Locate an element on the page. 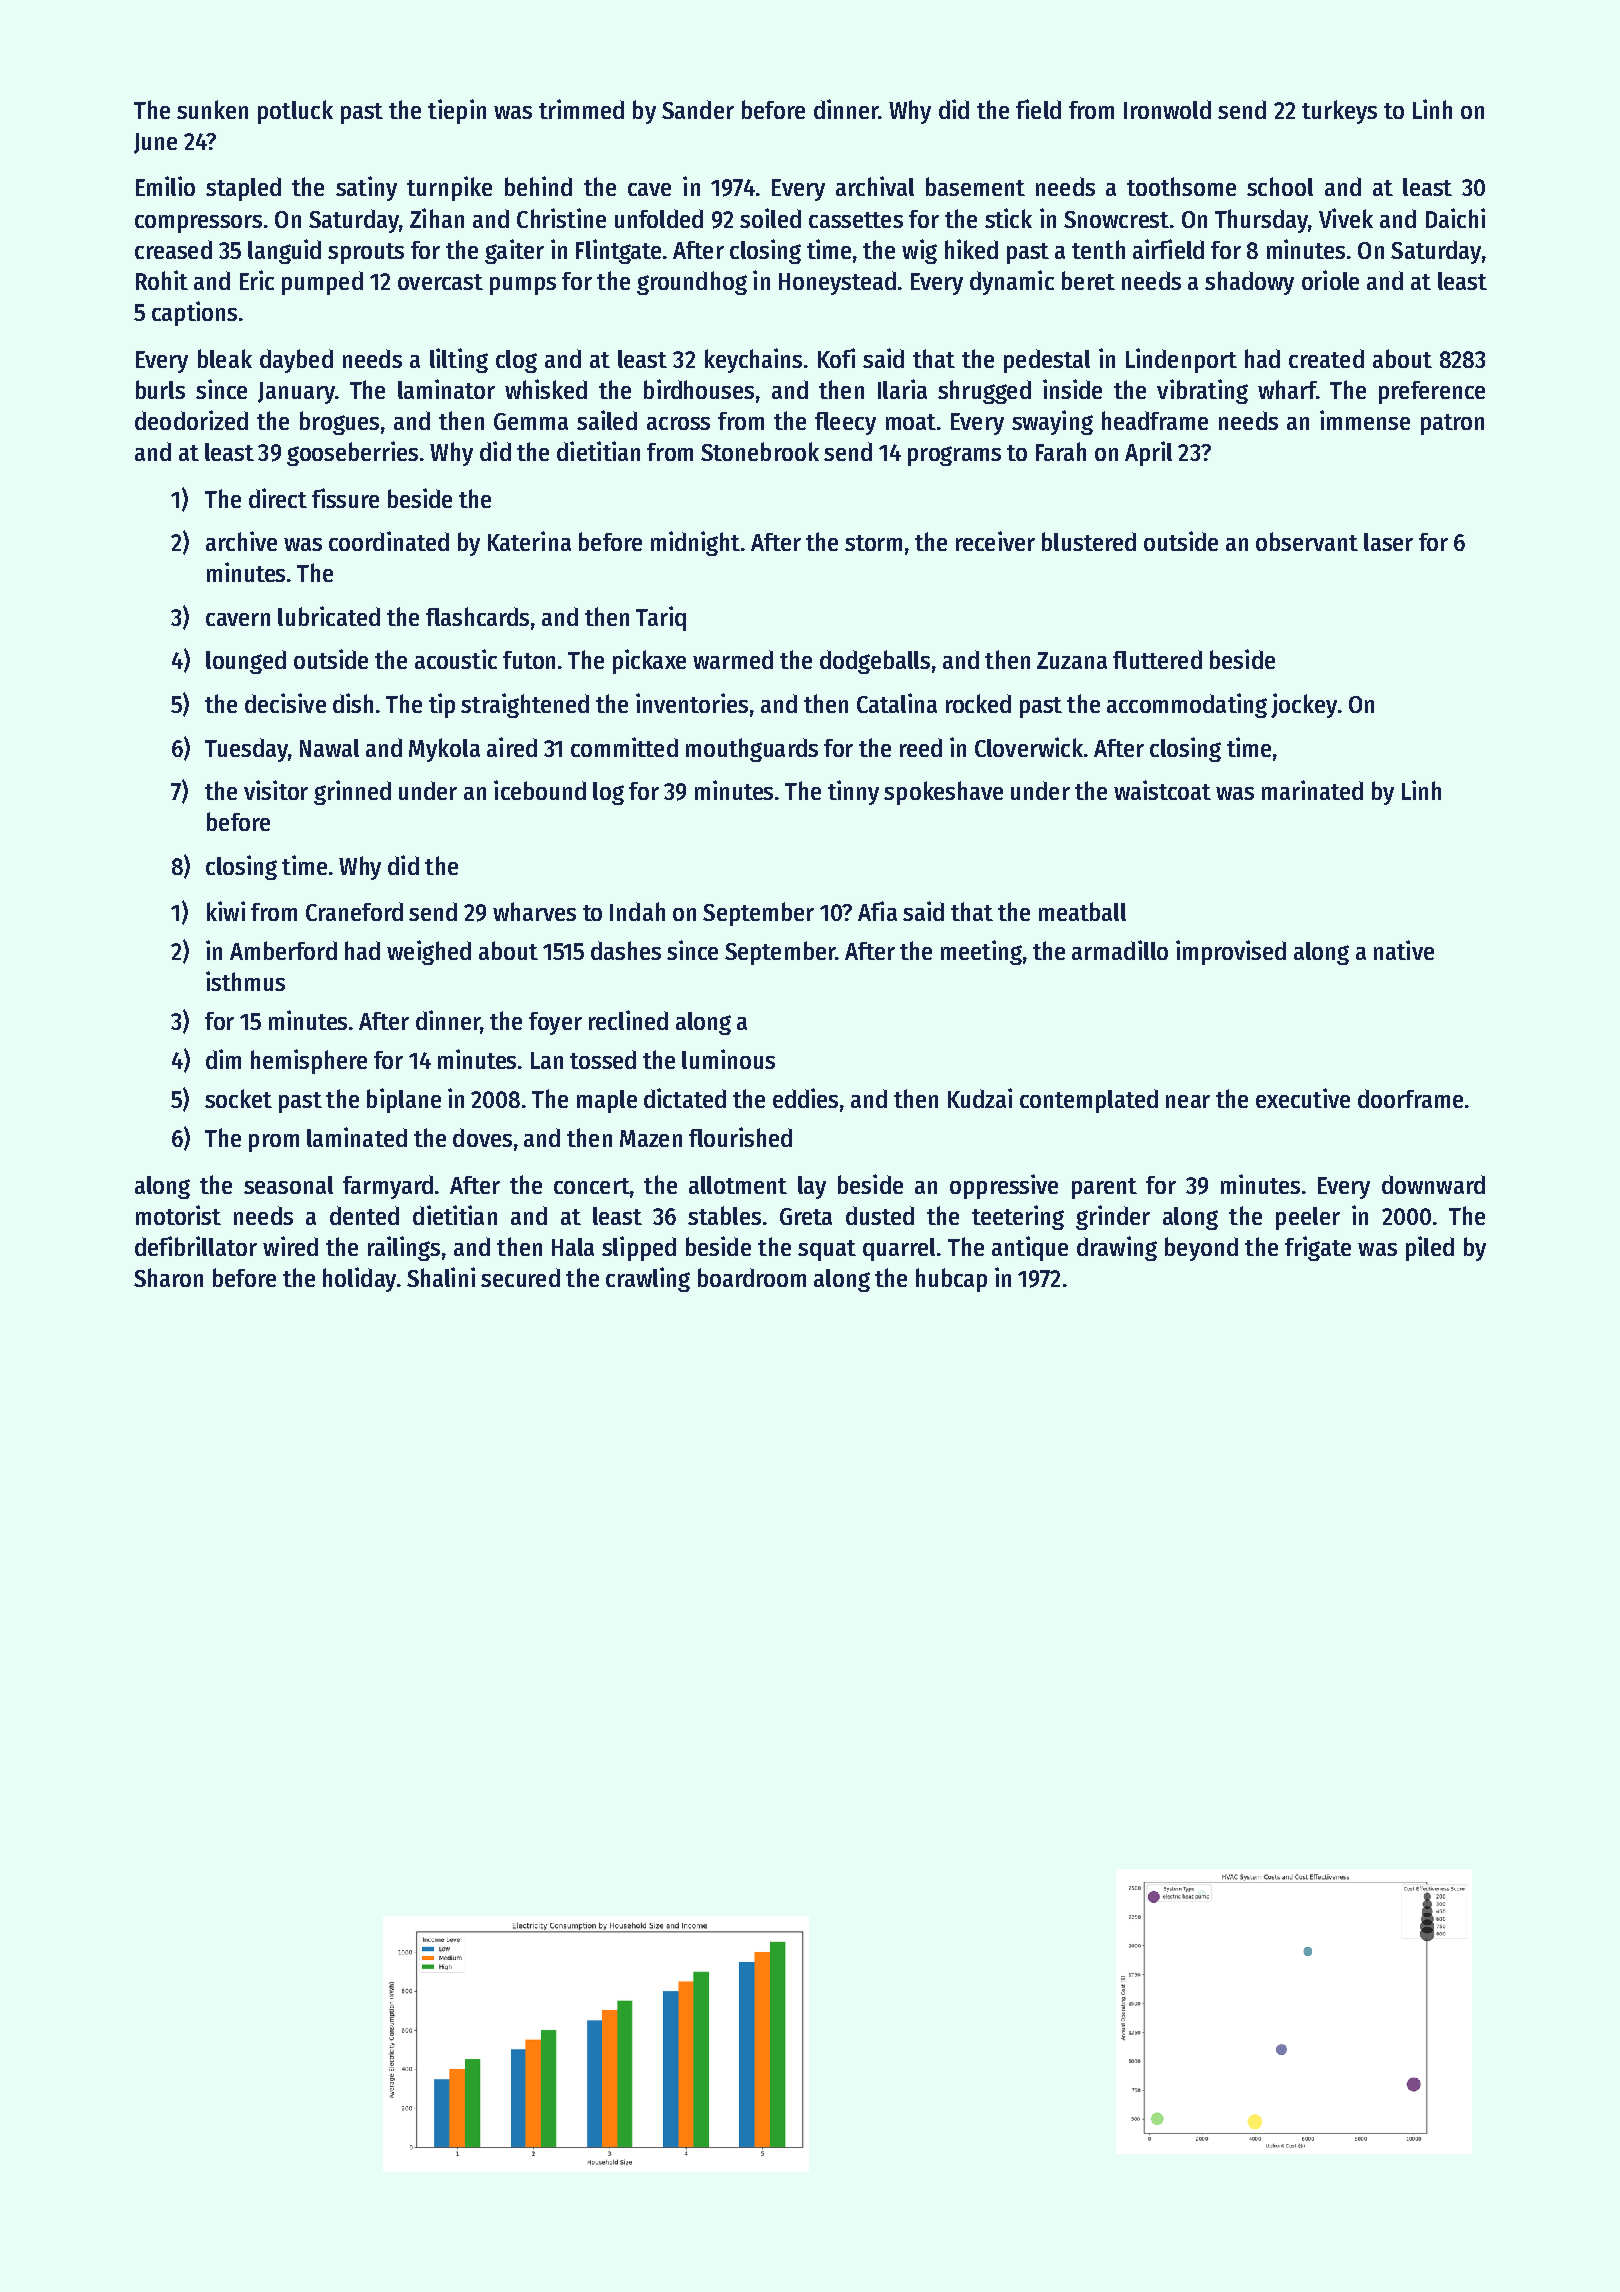 The height and width of the page is (2292, 1620). Stonebrook is located at coordinates (760, 451).
